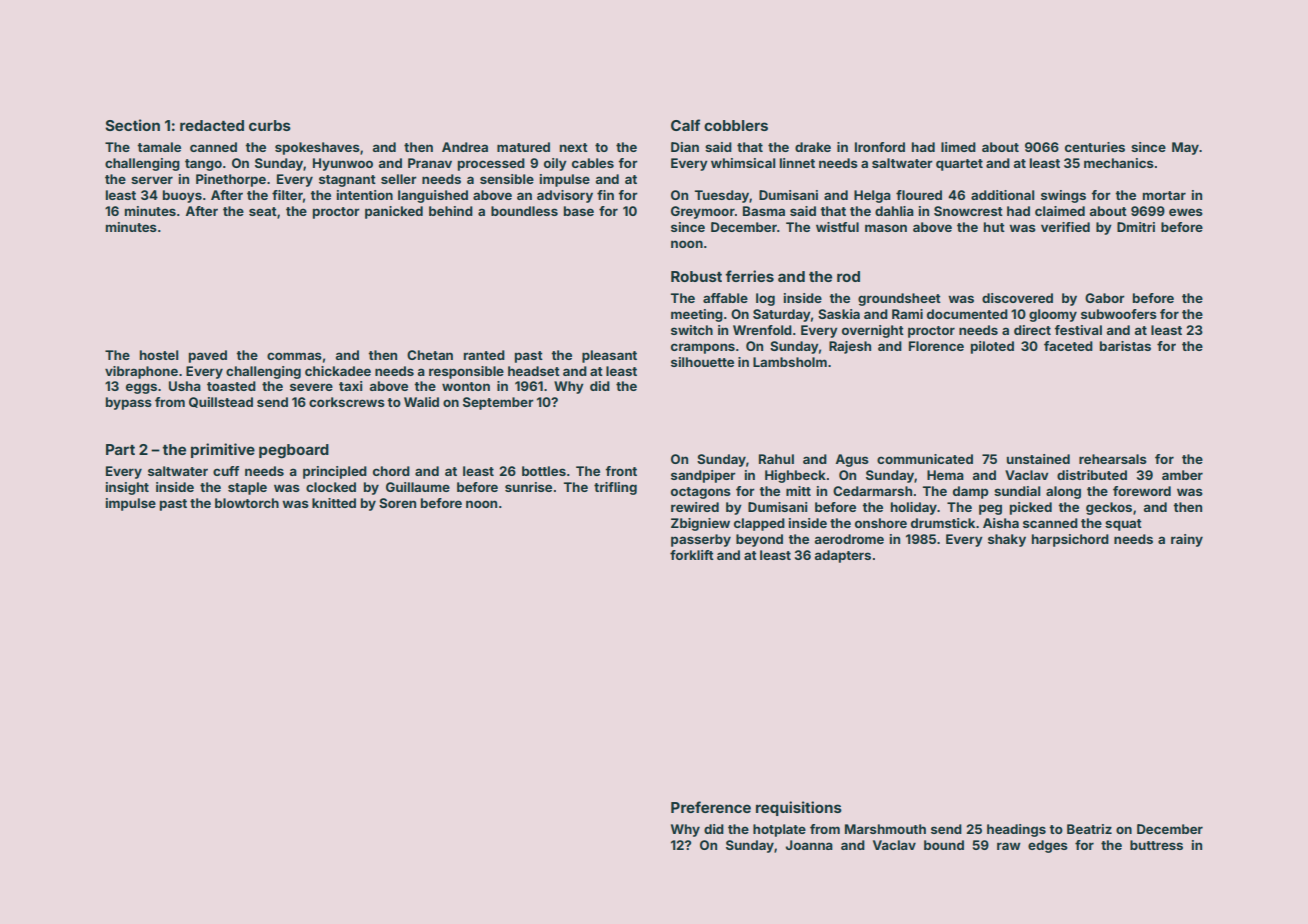 The image size is (1308, 924). What do you see at coordinates (212, 125) in the screenshot?
I see `redacted` at bounding box center [212, 125].
